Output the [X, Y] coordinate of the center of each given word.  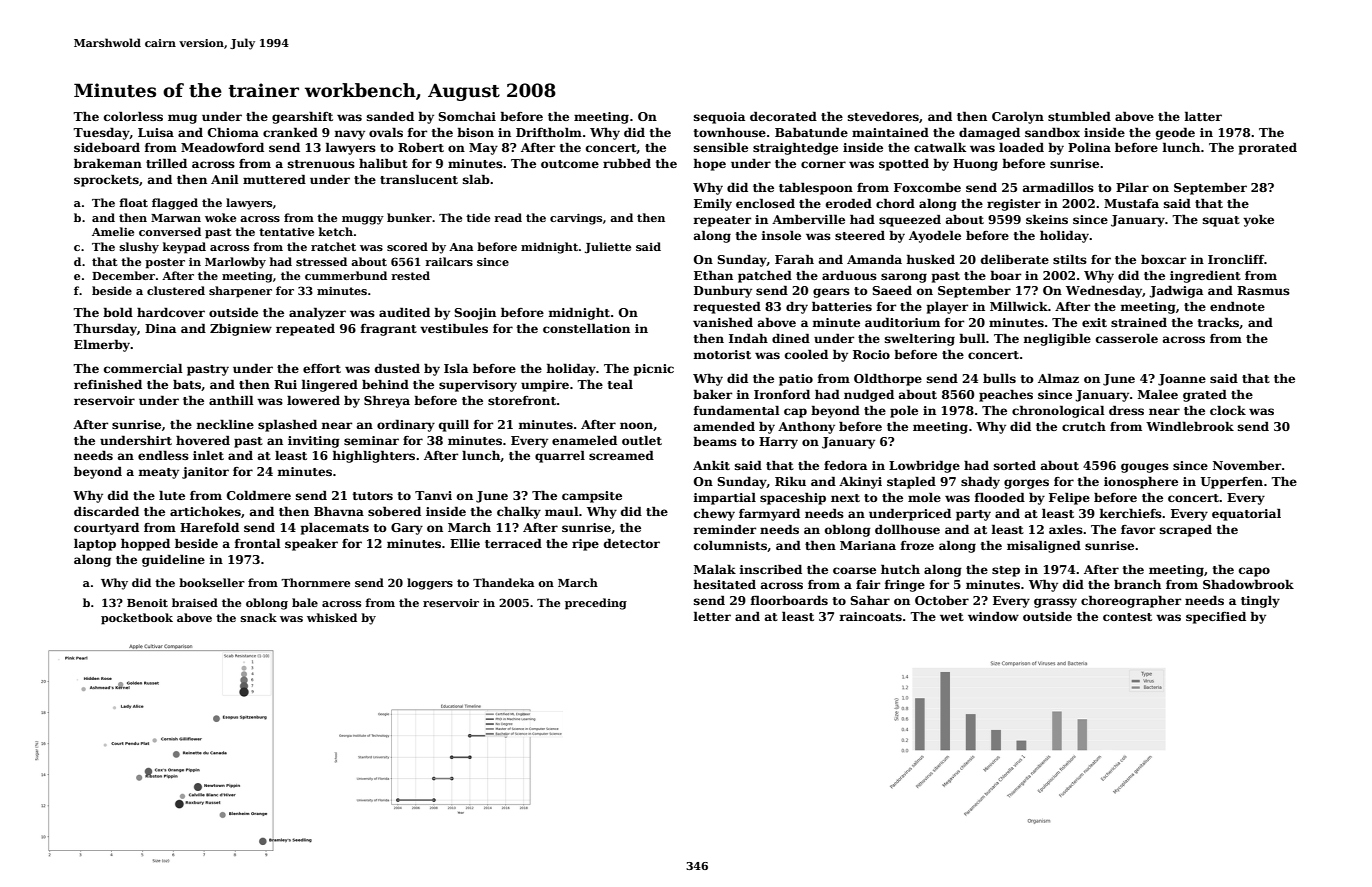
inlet [208, 455]
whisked [332, 617]
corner [823, 164]
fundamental [737, 410]
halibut [383, 163]
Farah [794, 259]
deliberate [1015, 259]
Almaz [1058, 378]
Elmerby [102, 345]
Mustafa [1131, 203]
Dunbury [723, 291]
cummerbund [346, 275]
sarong [904, 278]
